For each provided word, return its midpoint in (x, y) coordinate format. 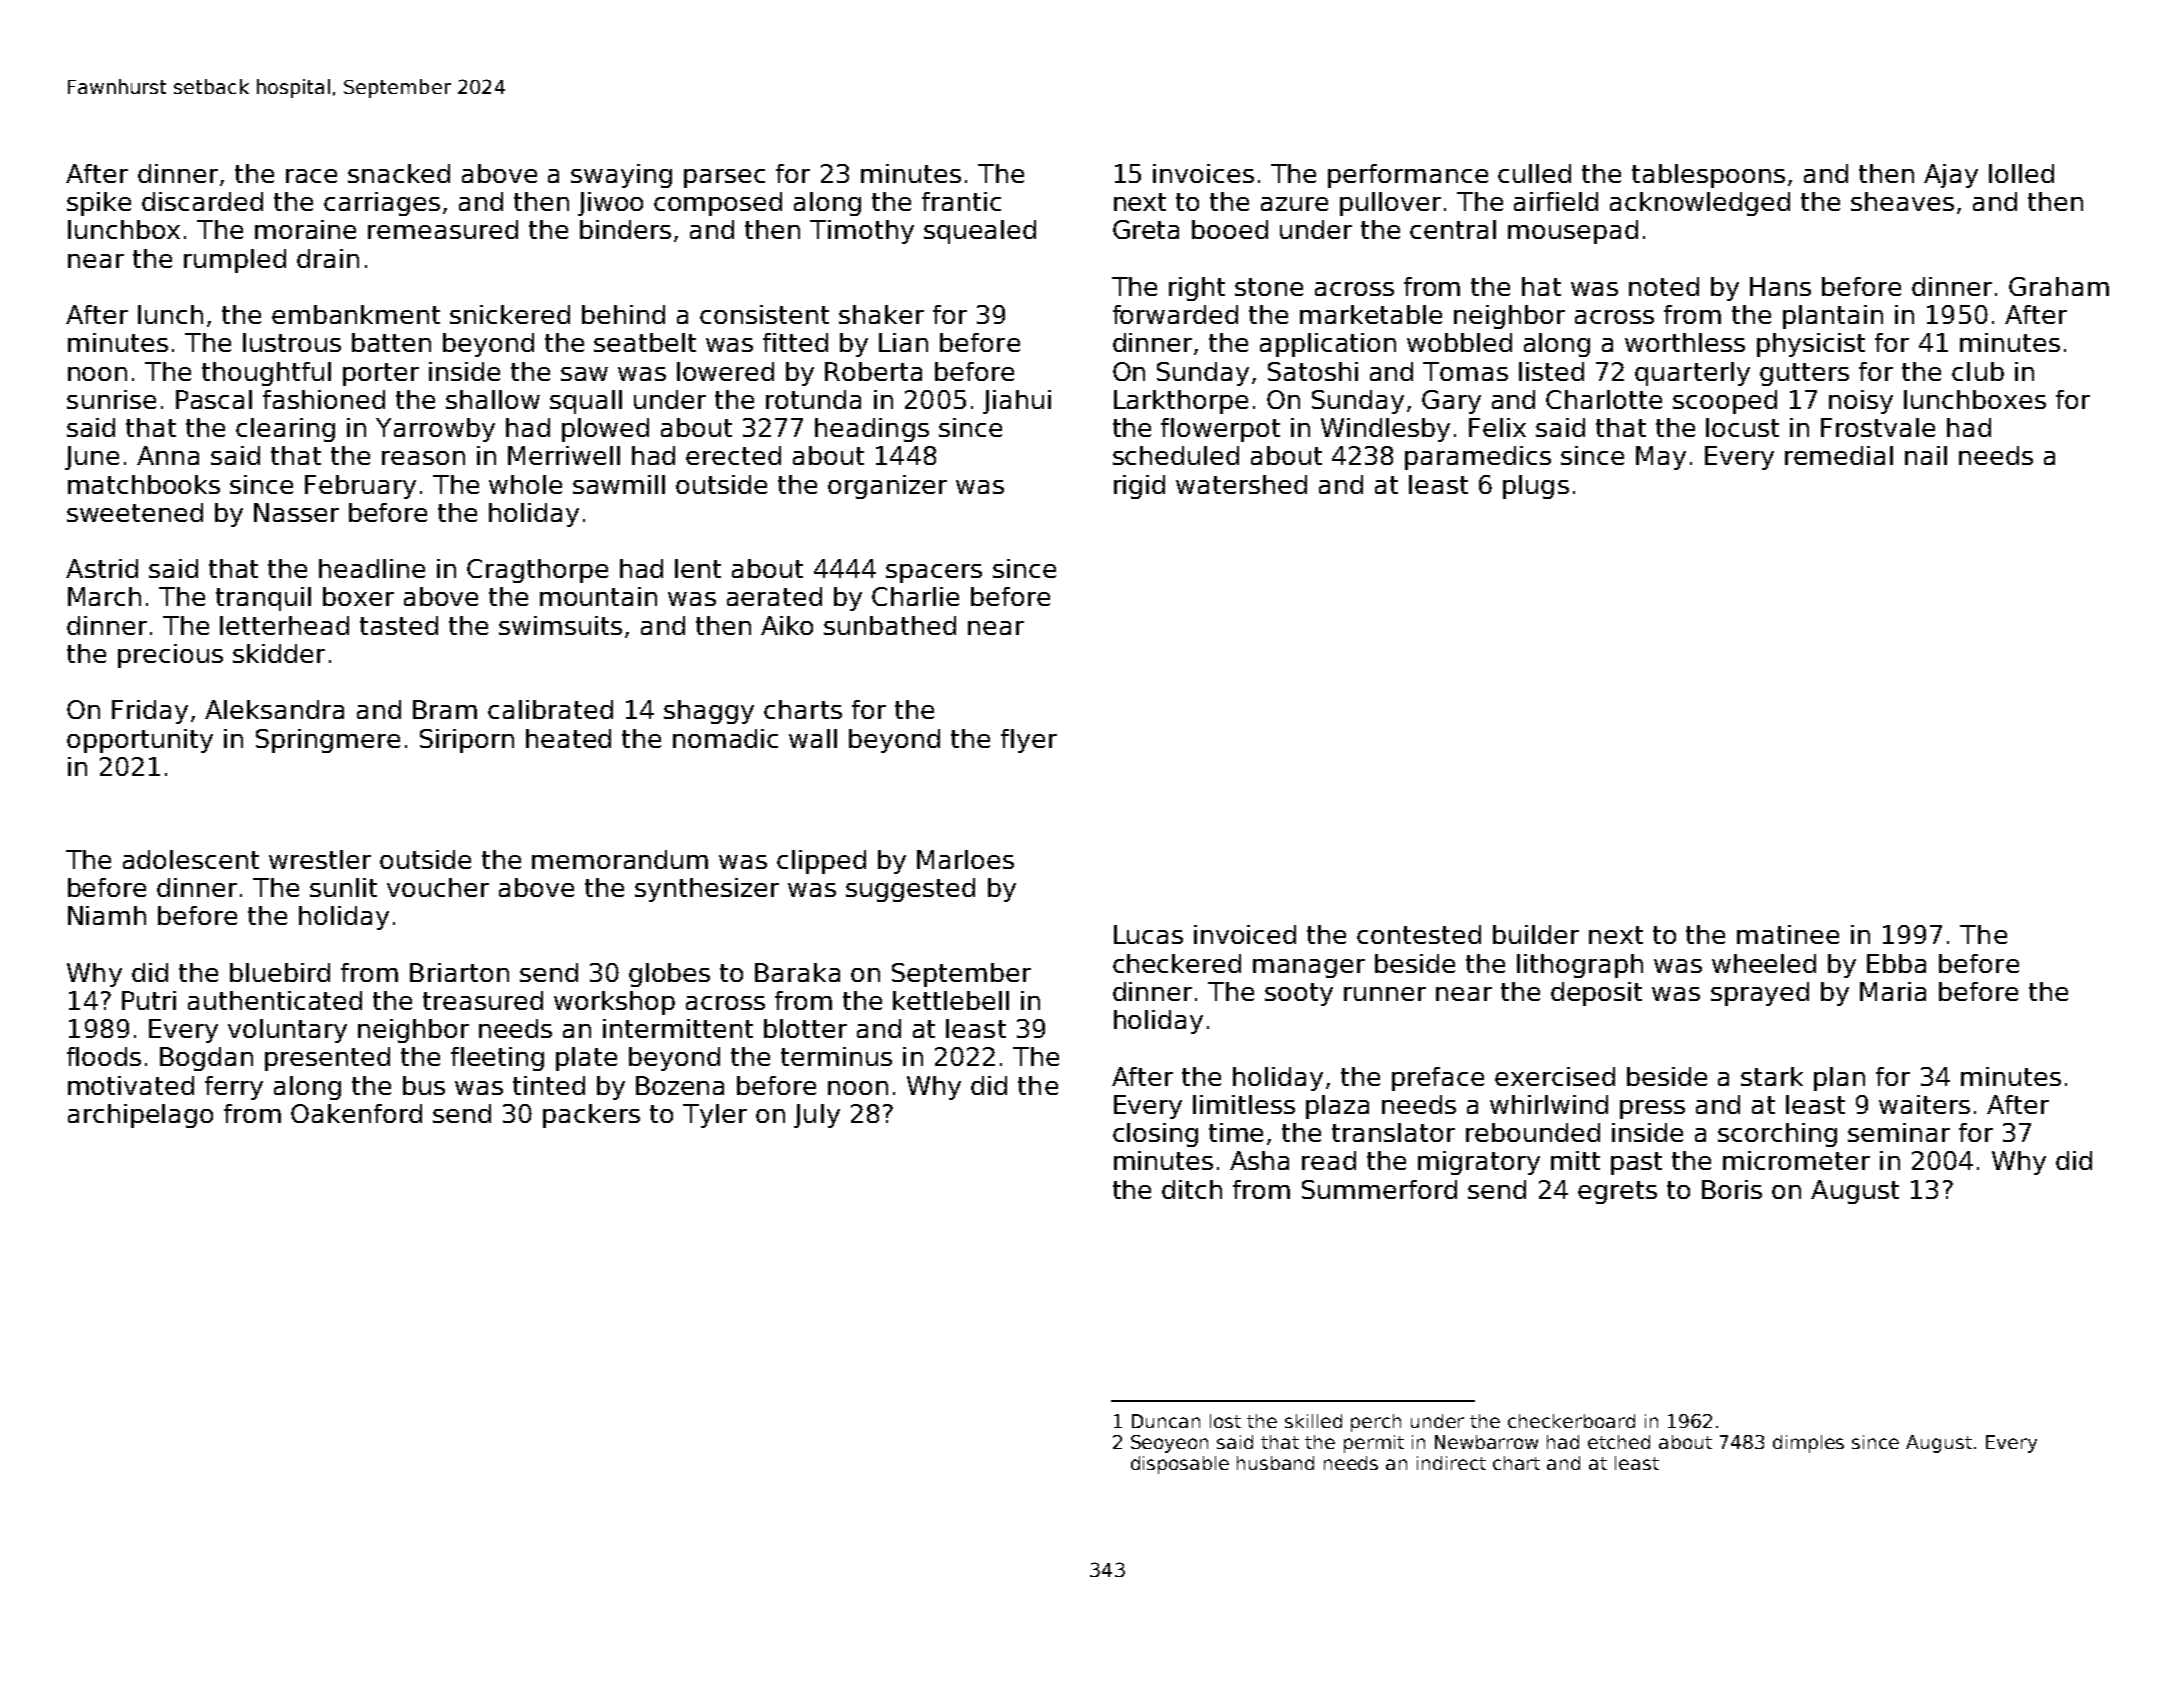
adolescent (191, 859)
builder (1536, 934)
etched (1619, 1442)
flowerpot (1220, 430)
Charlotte (1604, 399)
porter (381, 374)
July (817, 1116)
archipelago (140, 1116)
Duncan (1166, 1421)
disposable (1180, 1465)
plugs (1536, 487)
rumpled (235, 261)
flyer (1029, 741)
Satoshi (1313, 371)
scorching (1777, 1135)
